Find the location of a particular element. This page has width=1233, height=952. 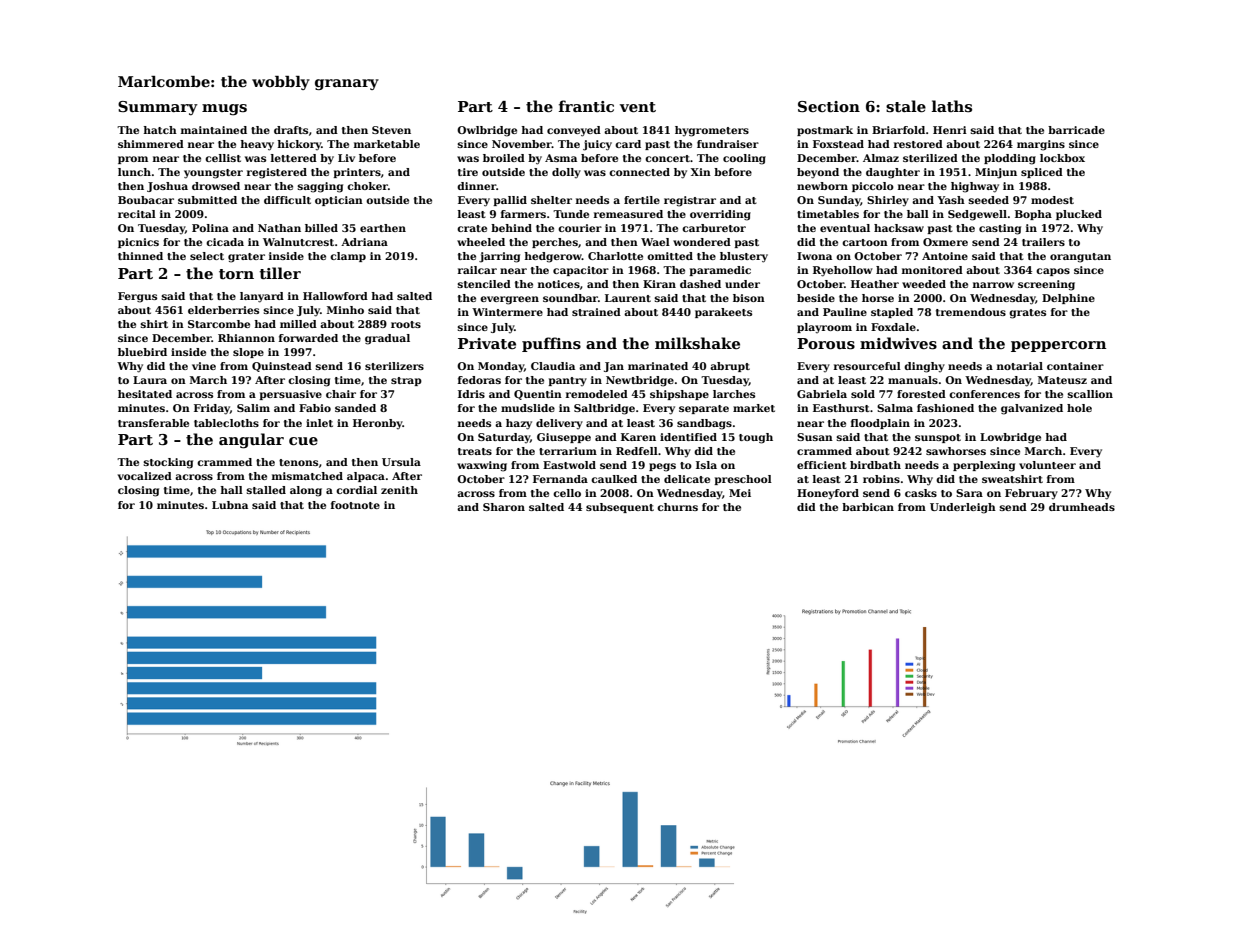

seeded is located at coordinates (989, 200).
